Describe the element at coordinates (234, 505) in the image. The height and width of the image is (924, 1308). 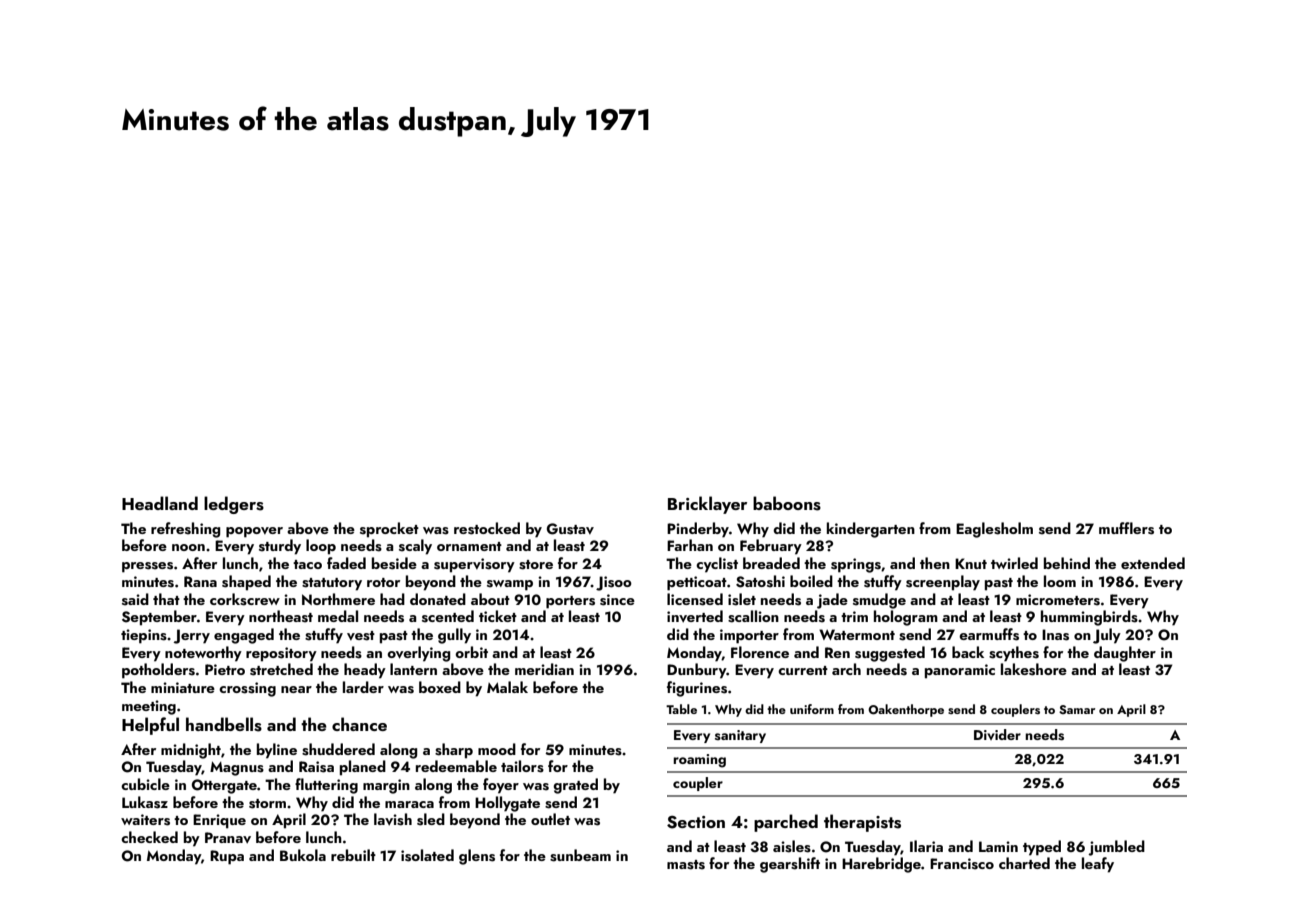
I see `ledgers` at that location.
